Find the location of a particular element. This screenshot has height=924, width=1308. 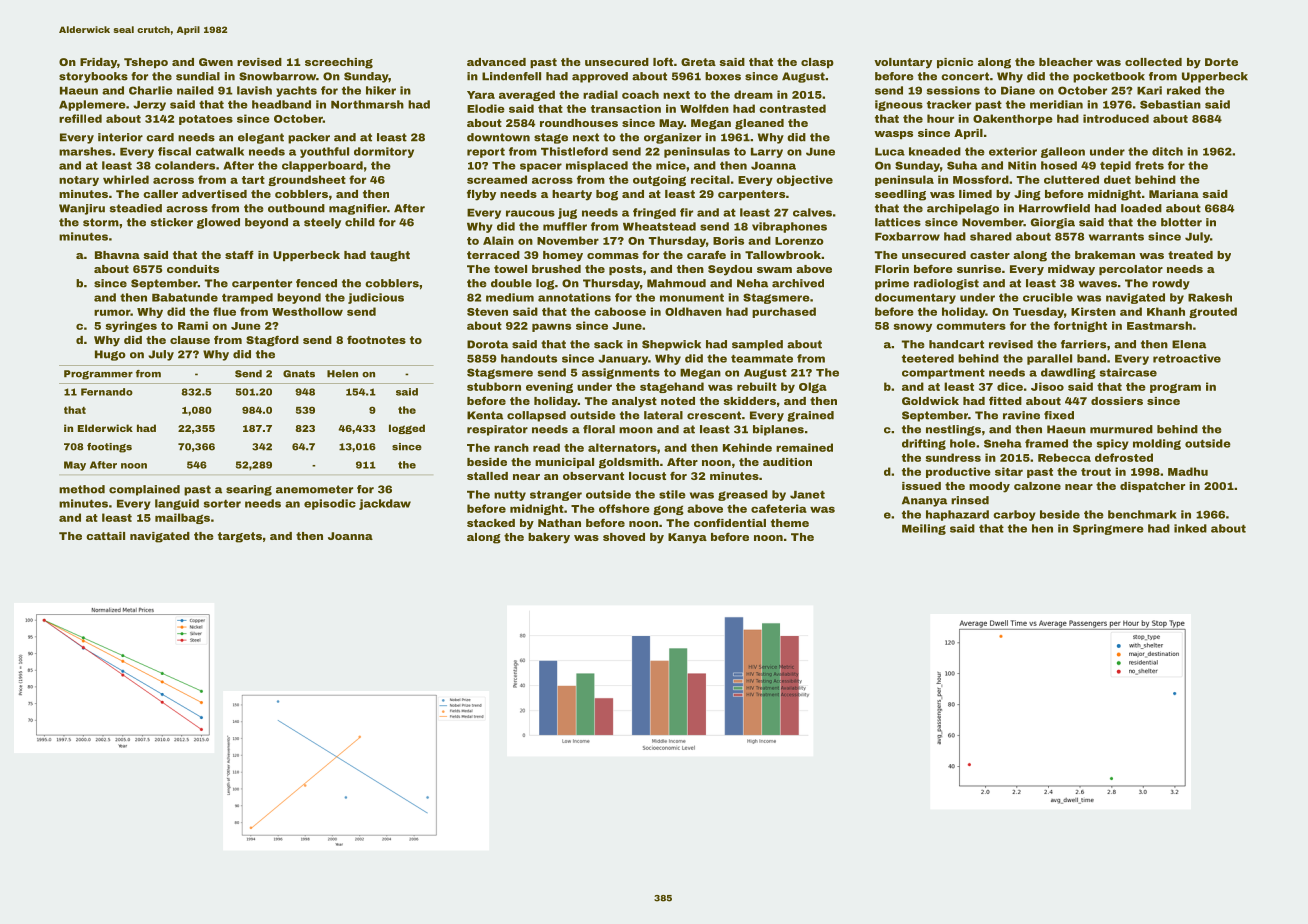

targets is located at coordinates (240, 537).
